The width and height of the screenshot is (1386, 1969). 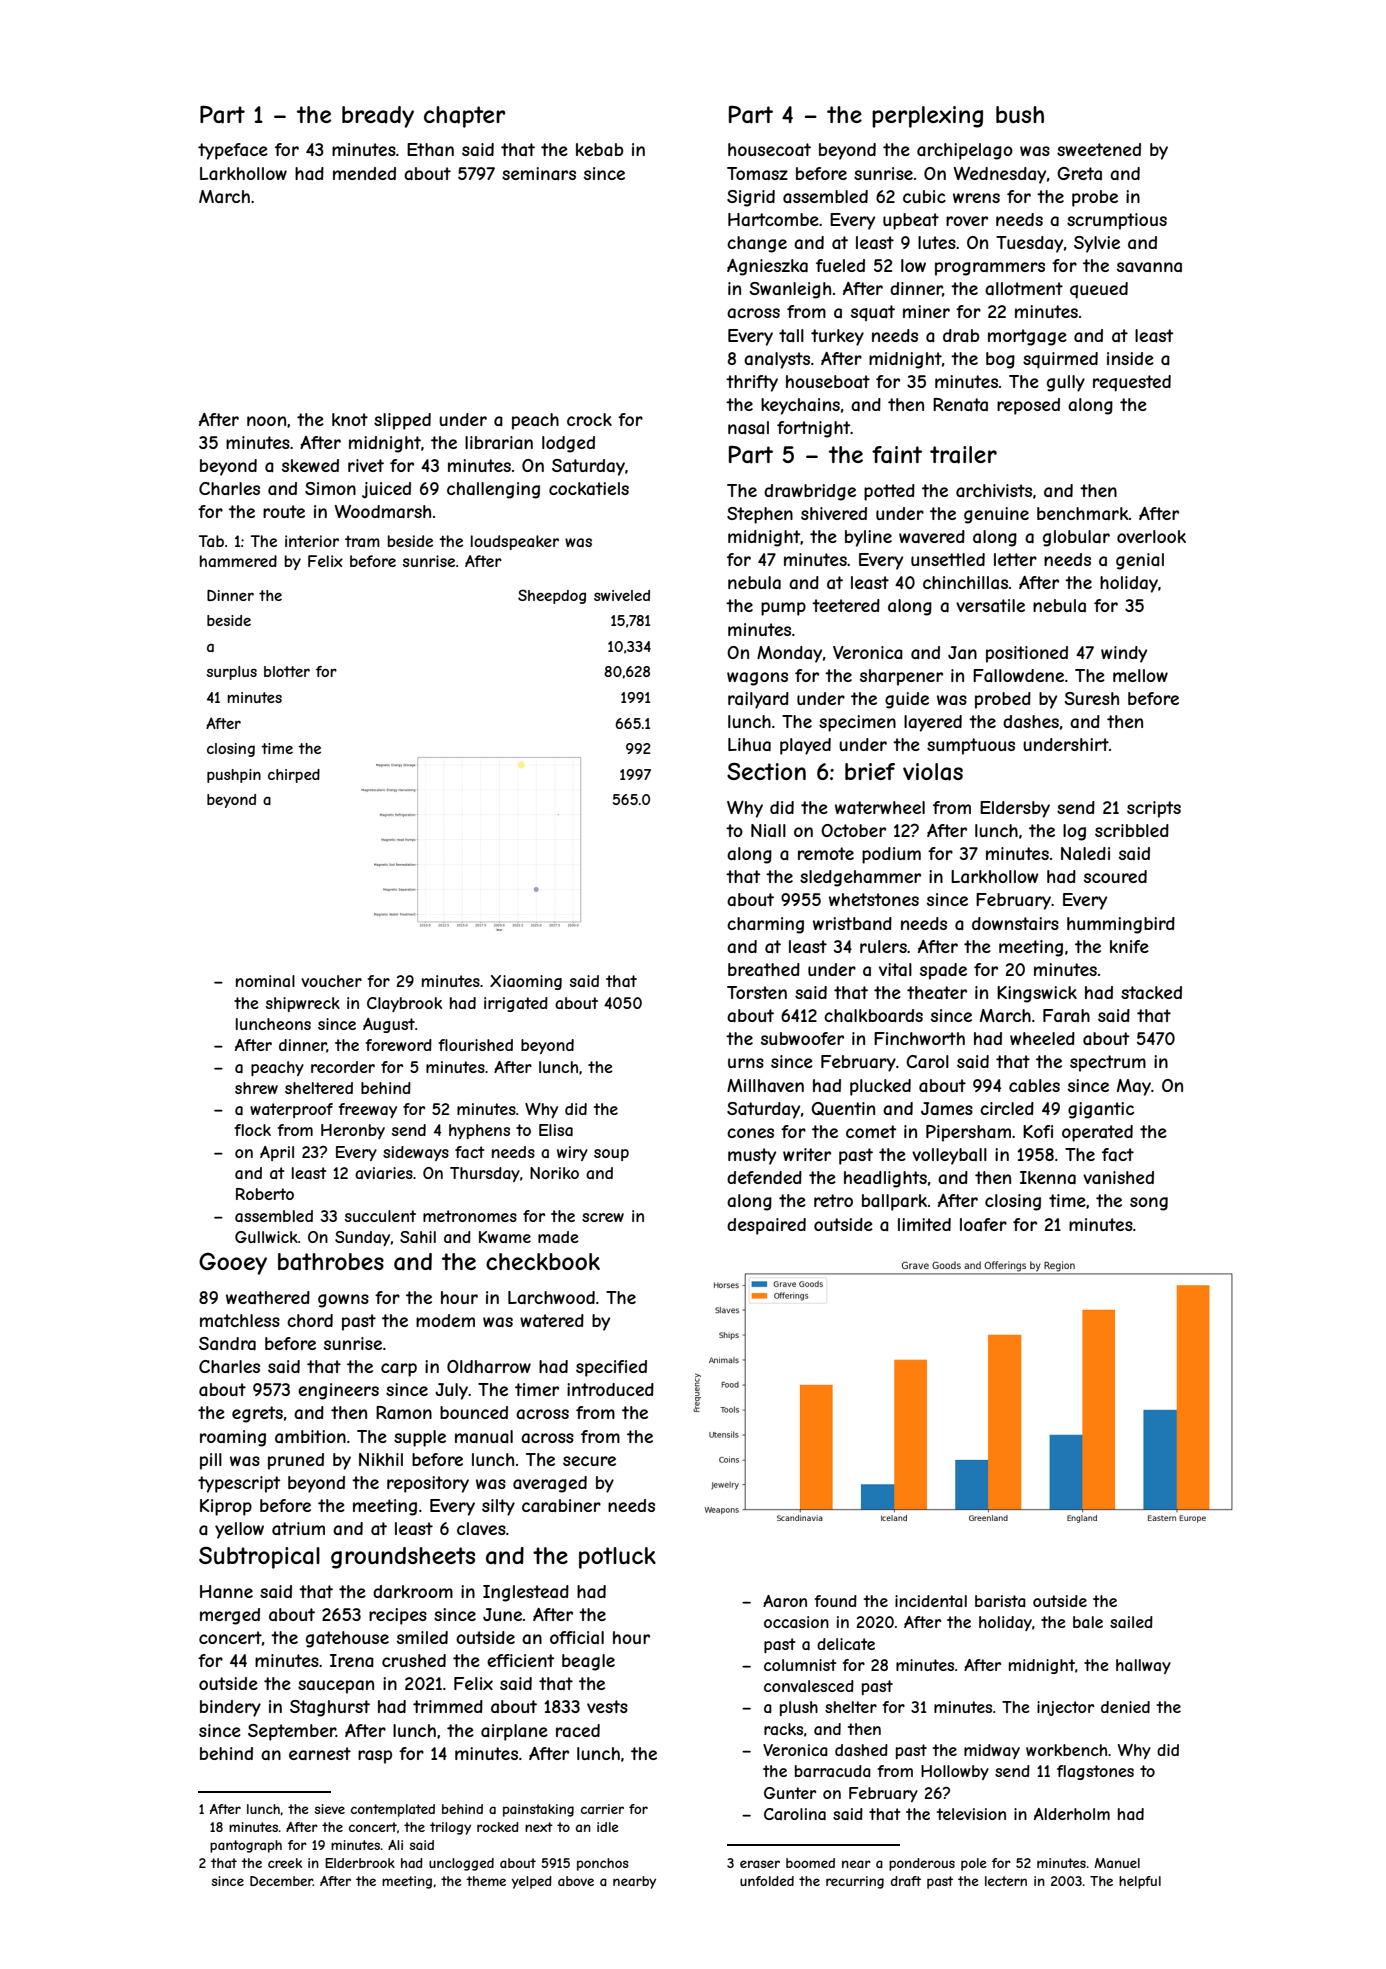 What do you see at coordinates (1015, 559) in the screenshot?
I see `letter` at bounding box center [1015, 559].
